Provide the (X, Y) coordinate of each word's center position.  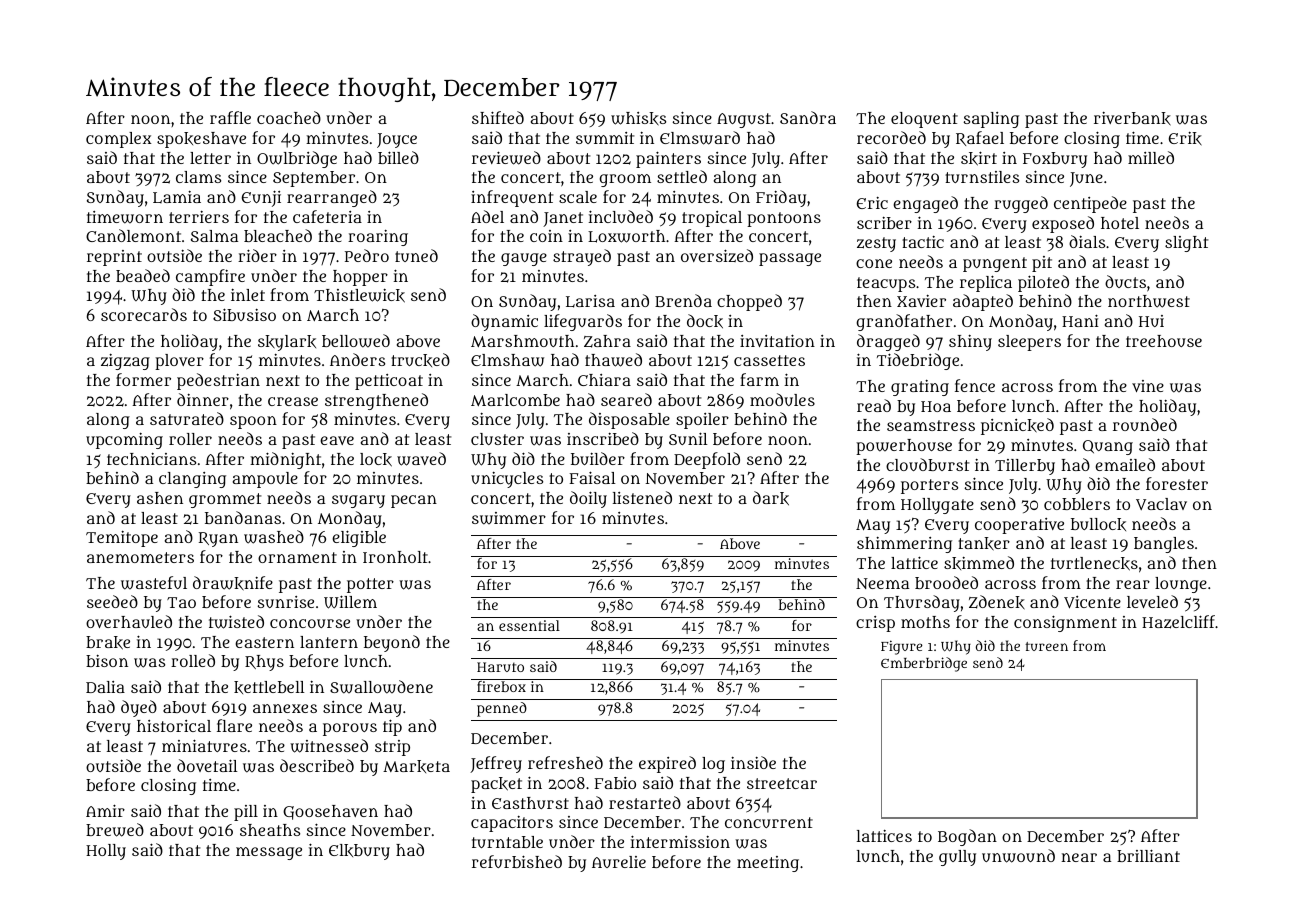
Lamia (177, 197)
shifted (498, 117)
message (269, 853)
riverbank (1132, 119)
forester (1177, 483)
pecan (414, 501)
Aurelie (619, 862)
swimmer (509, 518)
